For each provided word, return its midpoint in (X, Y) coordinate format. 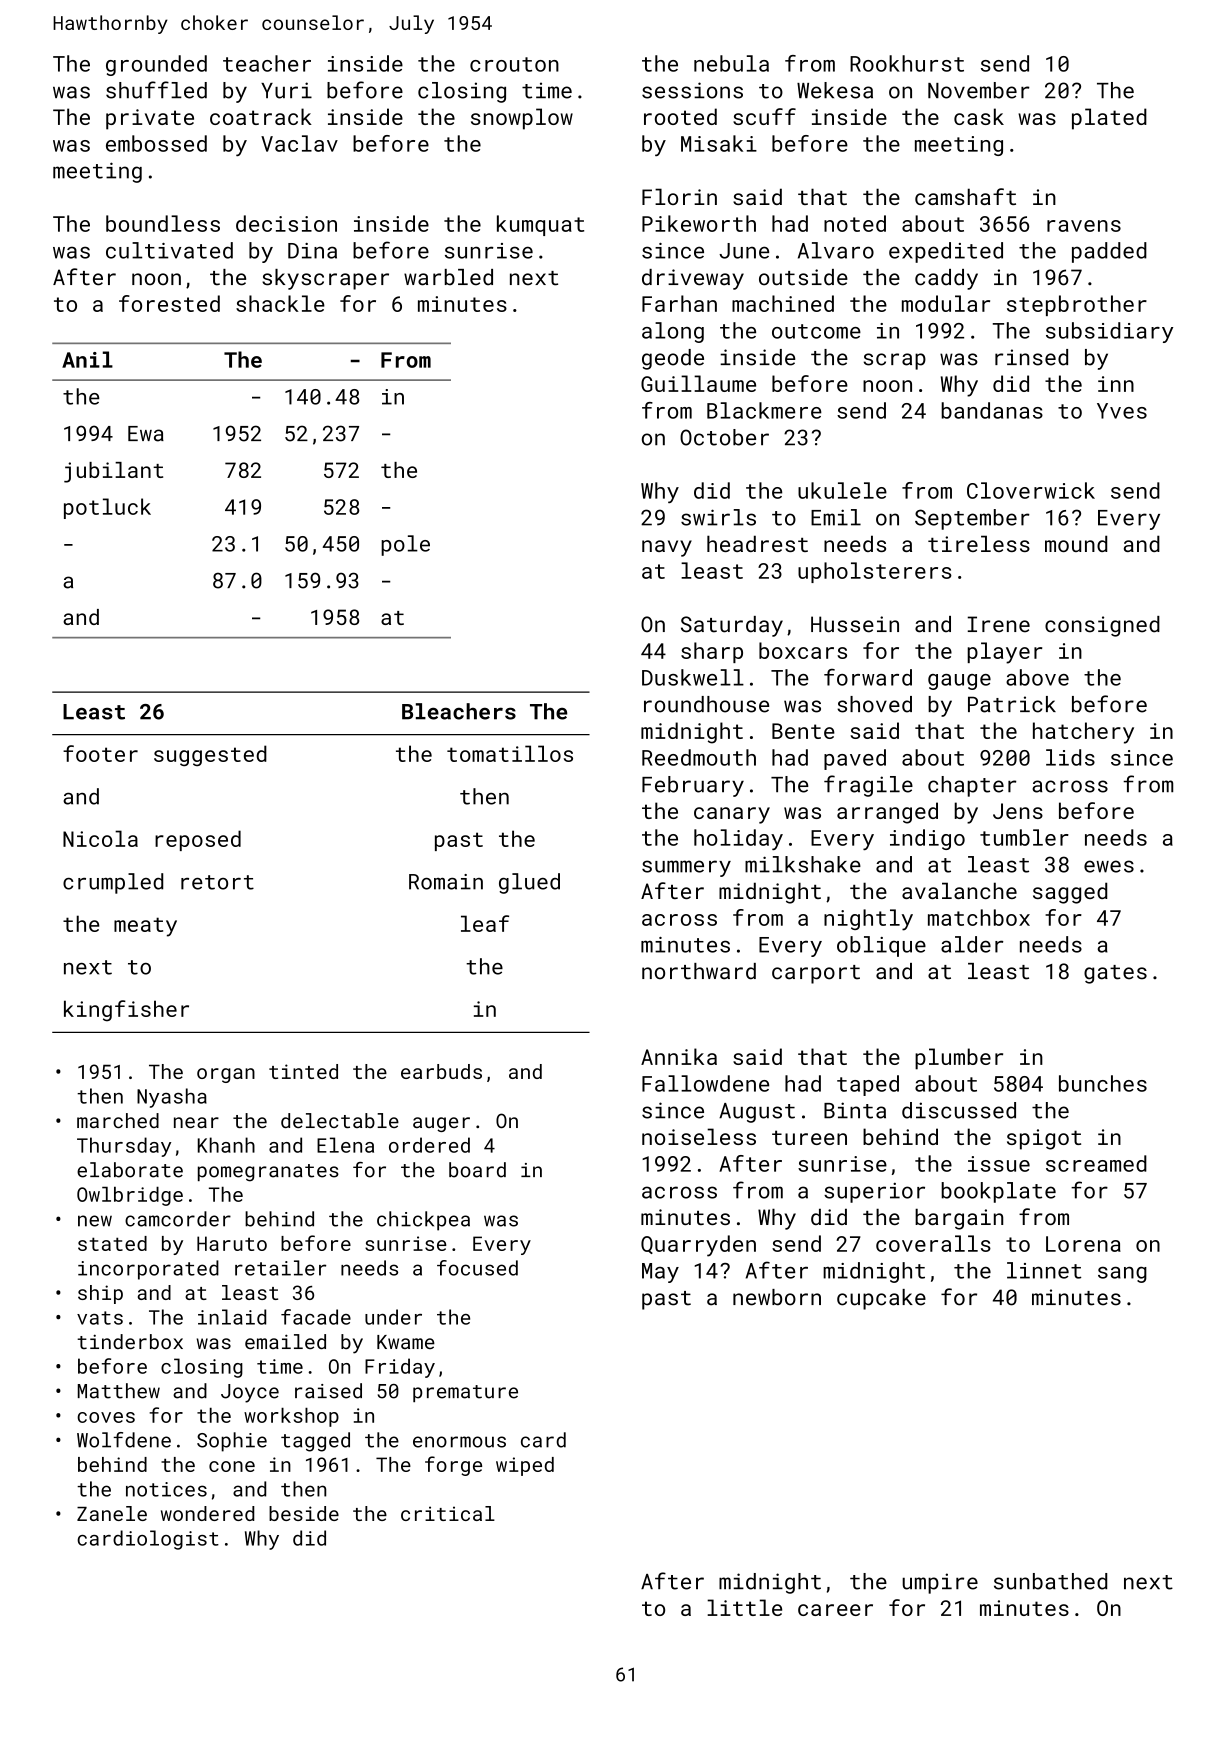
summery (686, 868)
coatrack (261, 116)
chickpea (423, 1221)
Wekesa (835, 90)
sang (1122, 1274)
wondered (208, 1513)
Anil (87, 359)
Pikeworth (699, 223)
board (477, 1170)
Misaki (719, 143)
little (744, 1607)
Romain (446, 882)
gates (1115, 974)
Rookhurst (907, 63)
